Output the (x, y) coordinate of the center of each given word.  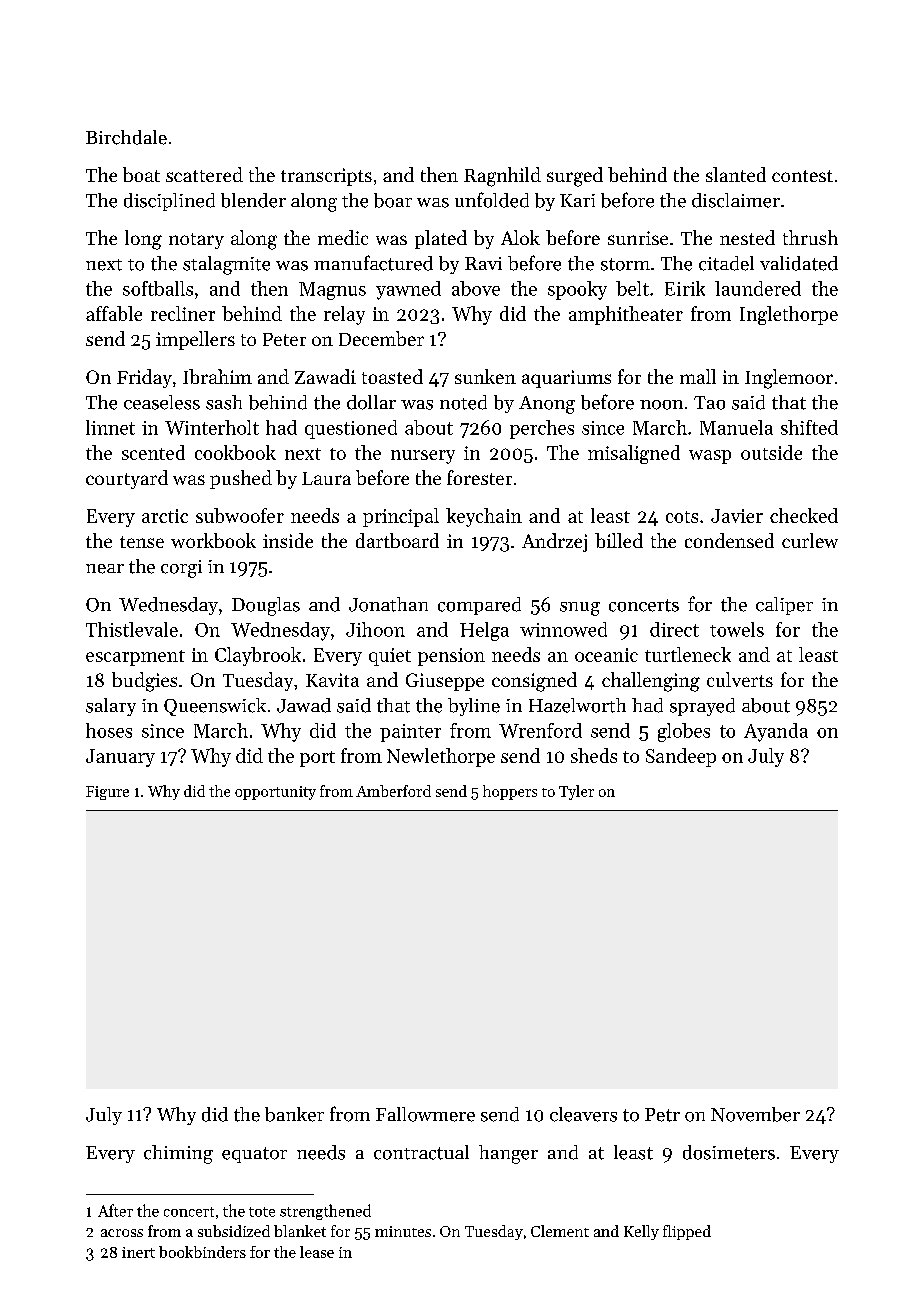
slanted (736, 174)
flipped (687, 1232)
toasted (392, 376)
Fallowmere (425, 1114)
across (122, 1233)
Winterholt (212, 427)
